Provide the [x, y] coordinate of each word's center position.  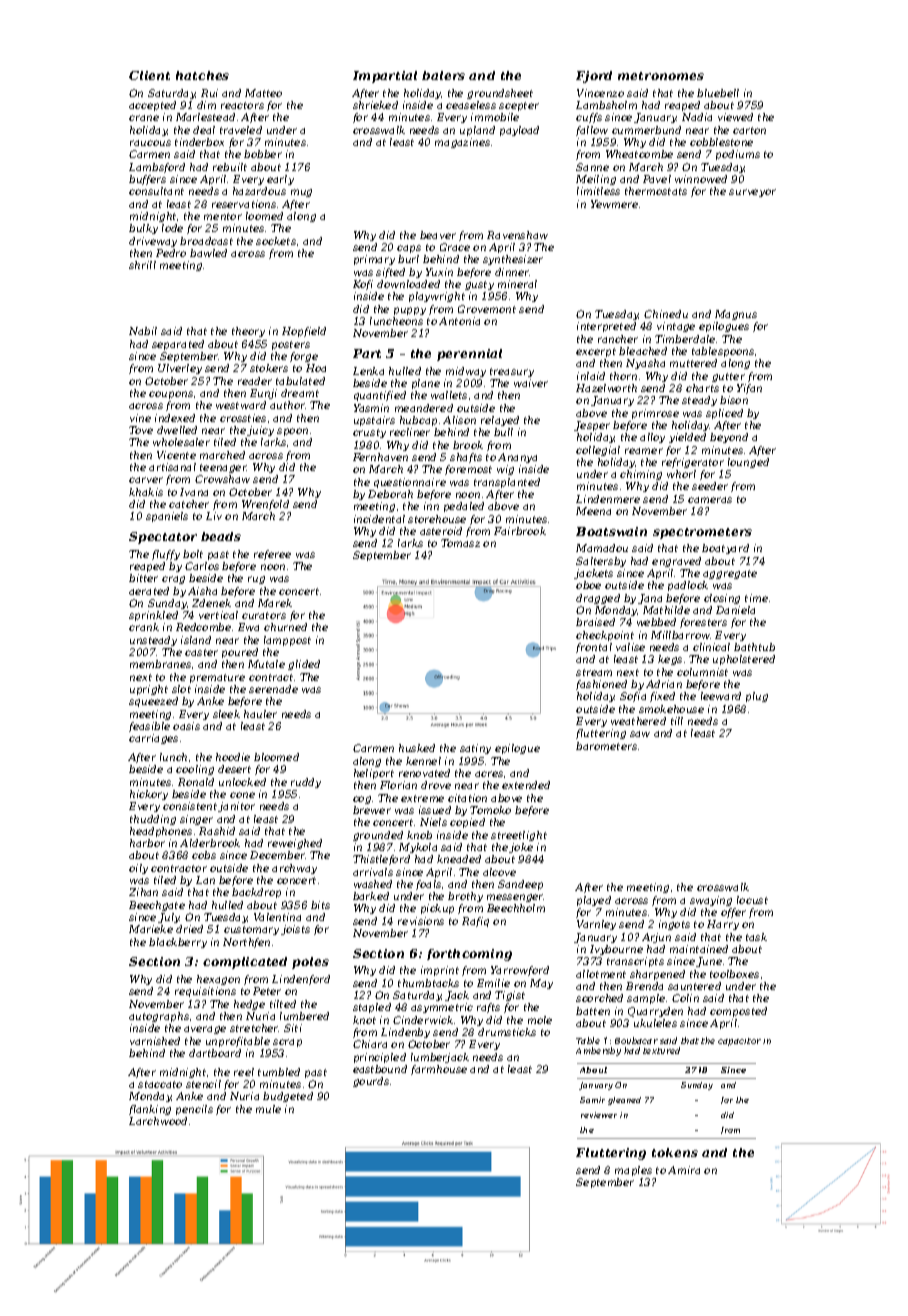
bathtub [754, 647]
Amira [684, 1170]
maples [633, 1171]
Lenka [368, 371]
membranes [160, 664]
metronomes [661, 76]
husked [417, 748]
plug [757, 697]
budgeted [288, 1097]
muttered [693, 363]
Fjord [594, 77]
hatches [202, 75]
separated [178, 345]
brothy [465, 897]
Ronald [196, 782]
